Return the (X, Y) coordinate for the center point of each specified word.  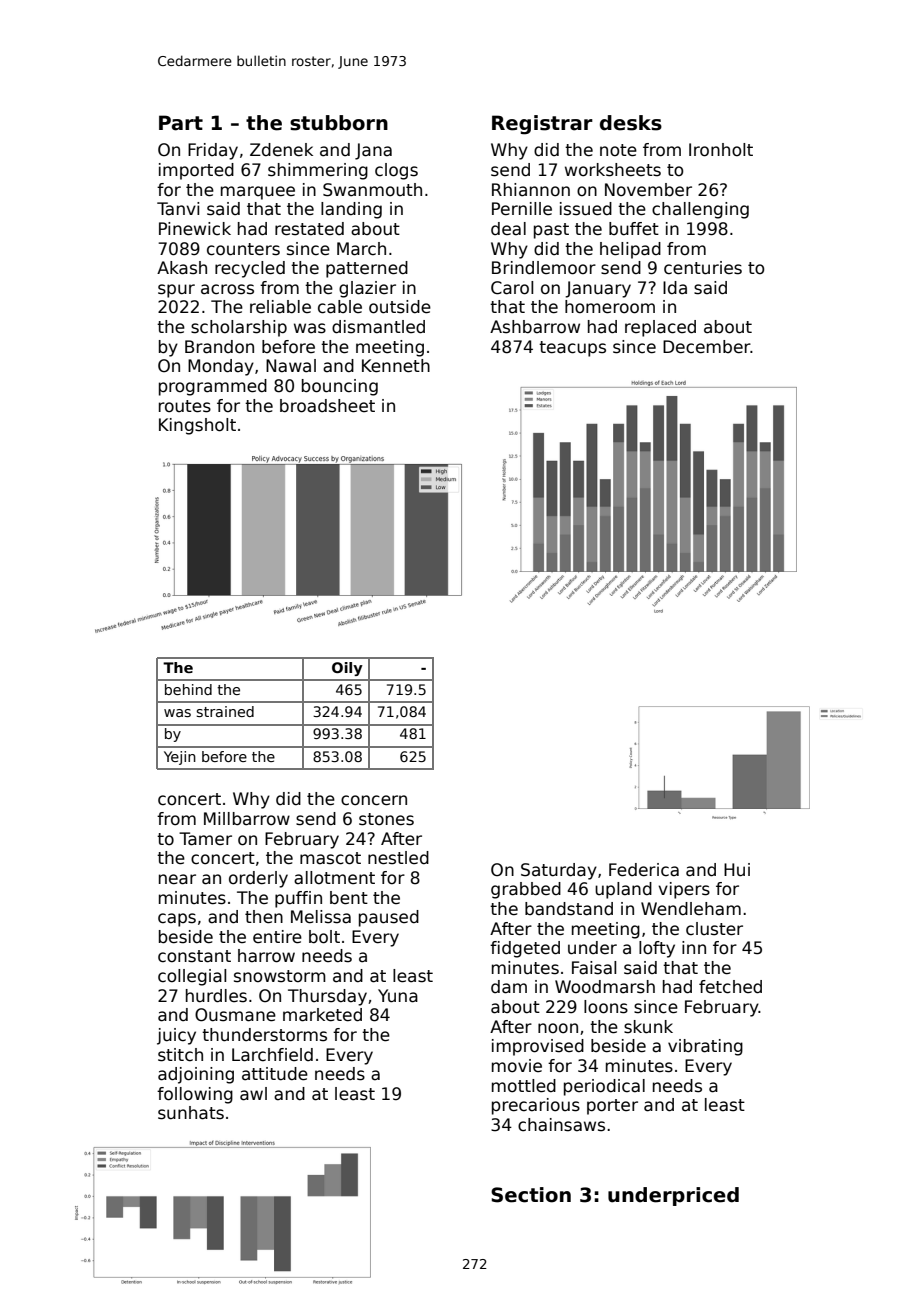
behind (188, 689)
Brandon (219, 347)
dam (509, 987)
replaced (660, 328)
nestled (398, 858)
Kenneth (396, 366)
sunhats (191, 1113)
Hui (737, 870)
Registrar (542, 125)
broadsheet (327, 406)
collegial (192, 977)
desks (631, 123)
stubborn (339, 123)
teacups (572, 349)
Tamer (205, 839)
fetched (730, 987)
